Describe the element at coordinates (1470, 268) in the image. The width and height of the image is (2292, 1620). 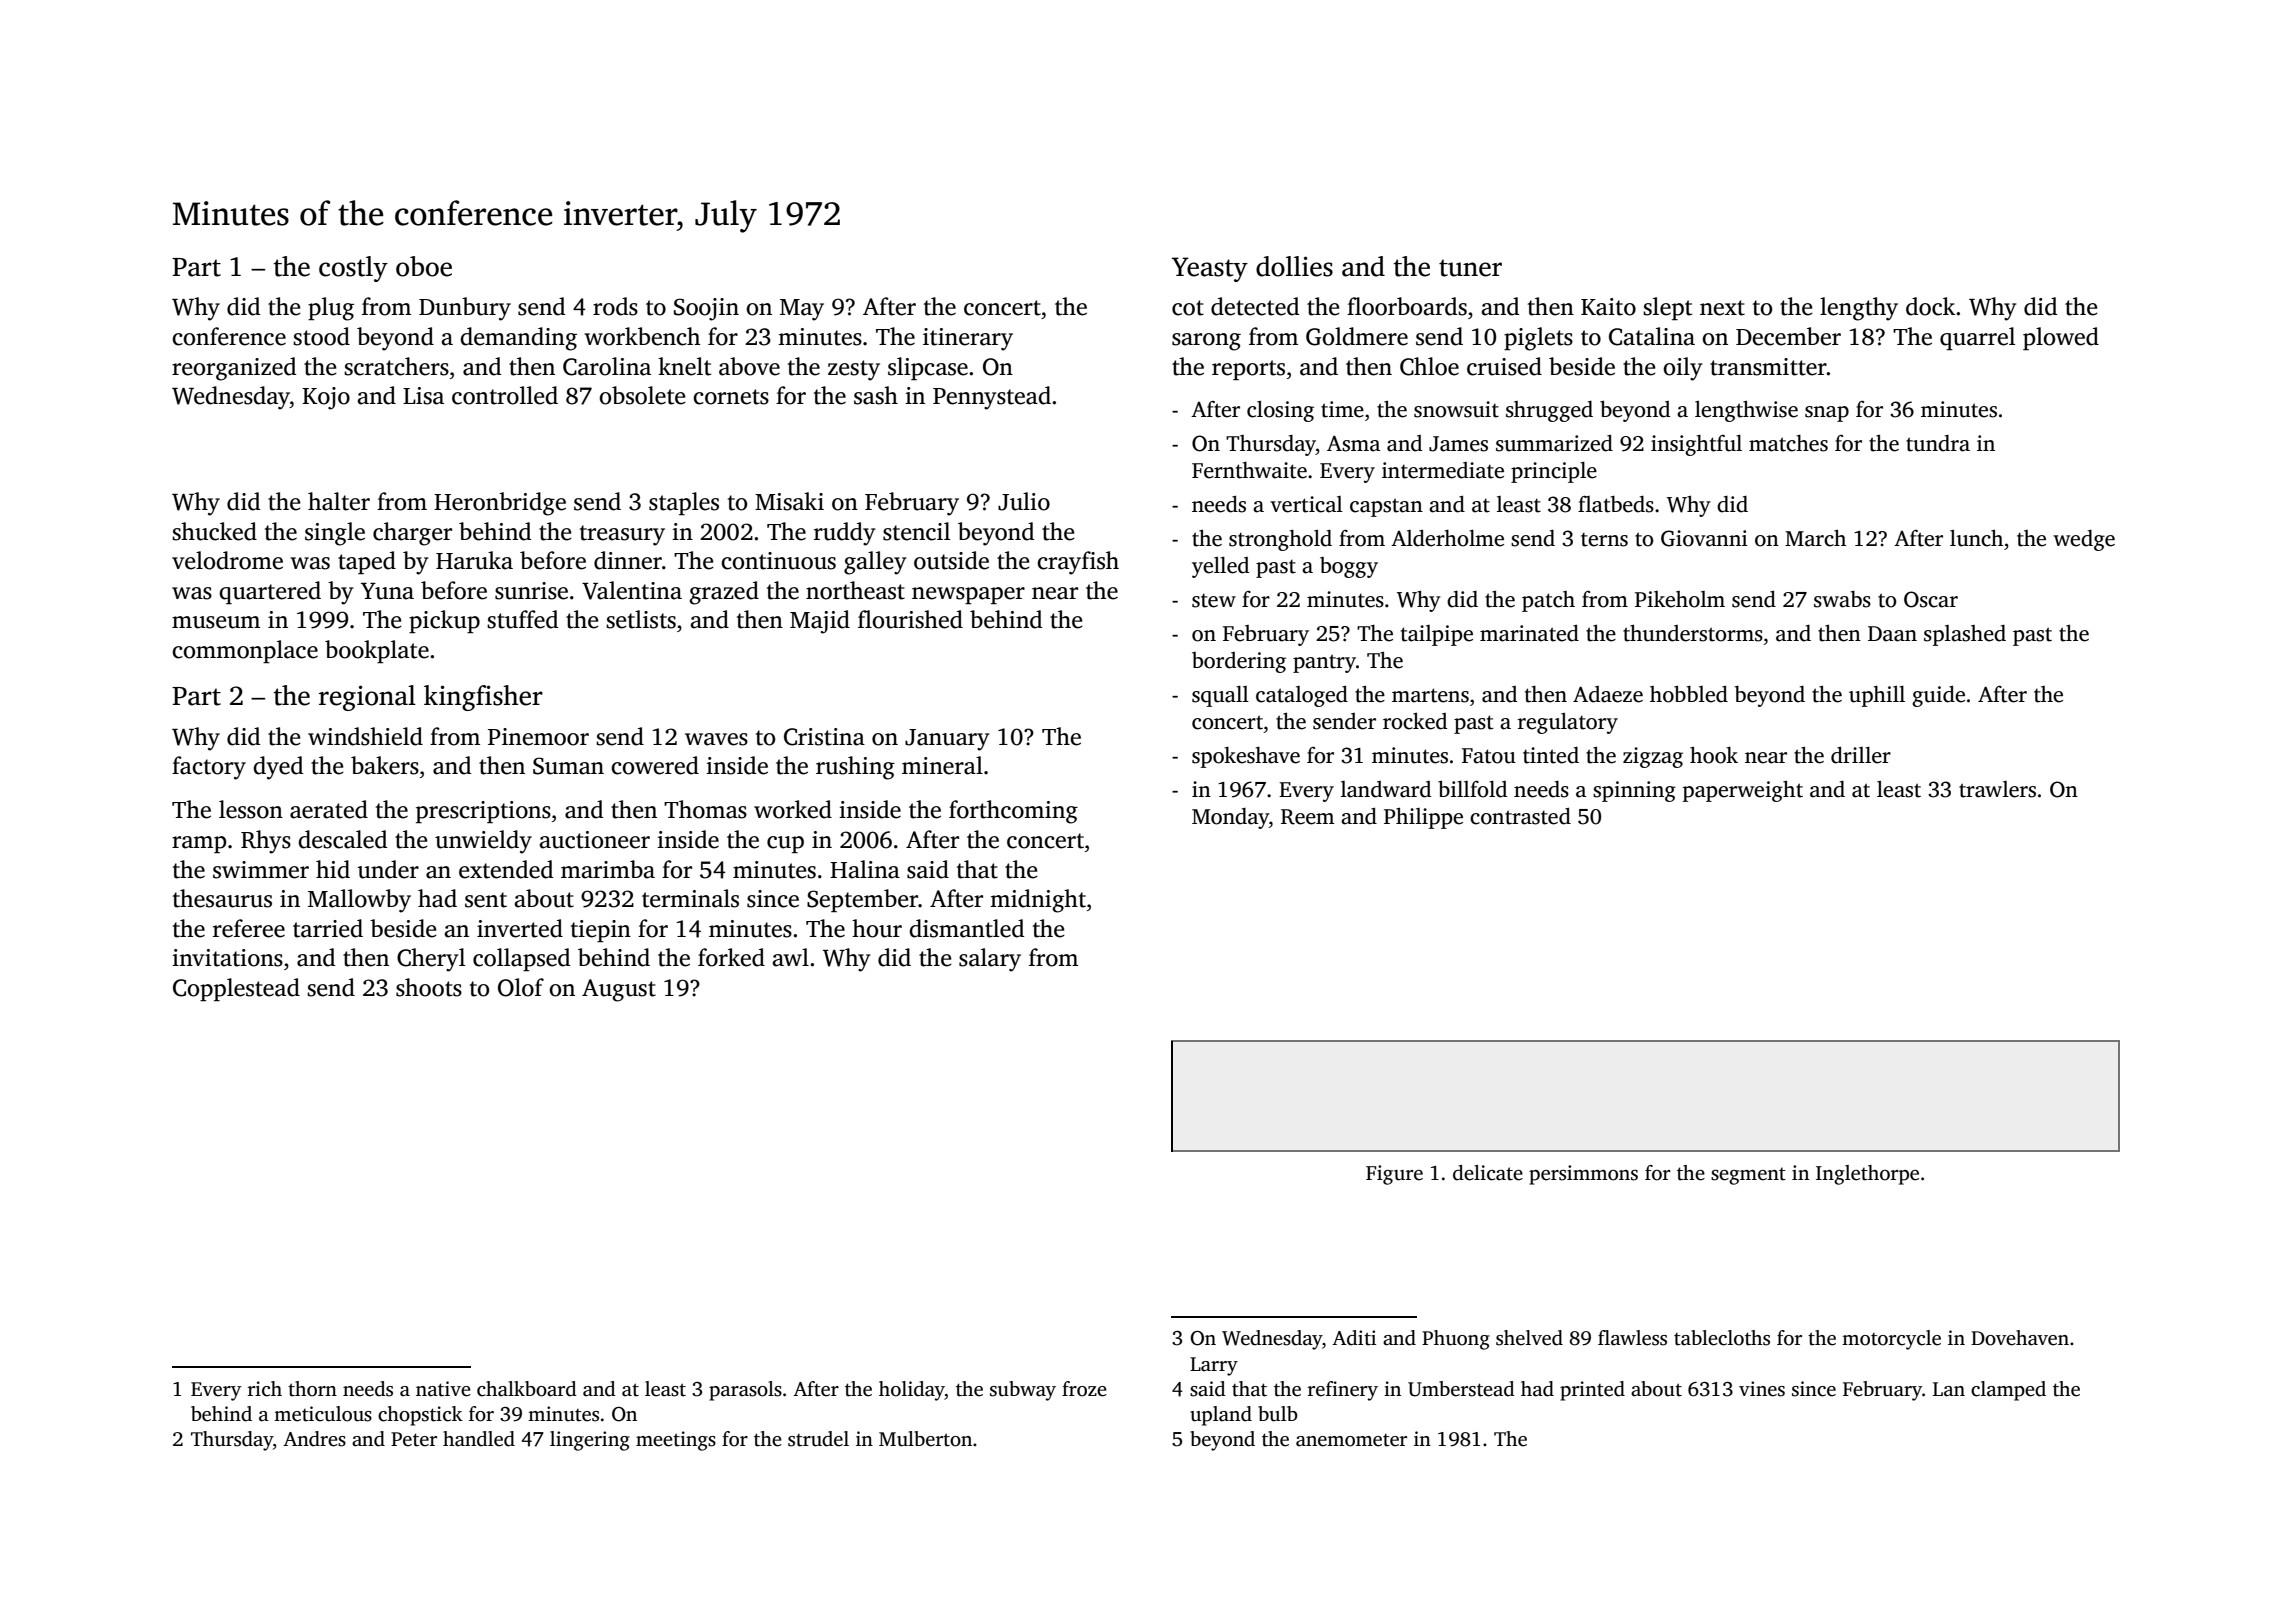
I see `tuner` at that location.
